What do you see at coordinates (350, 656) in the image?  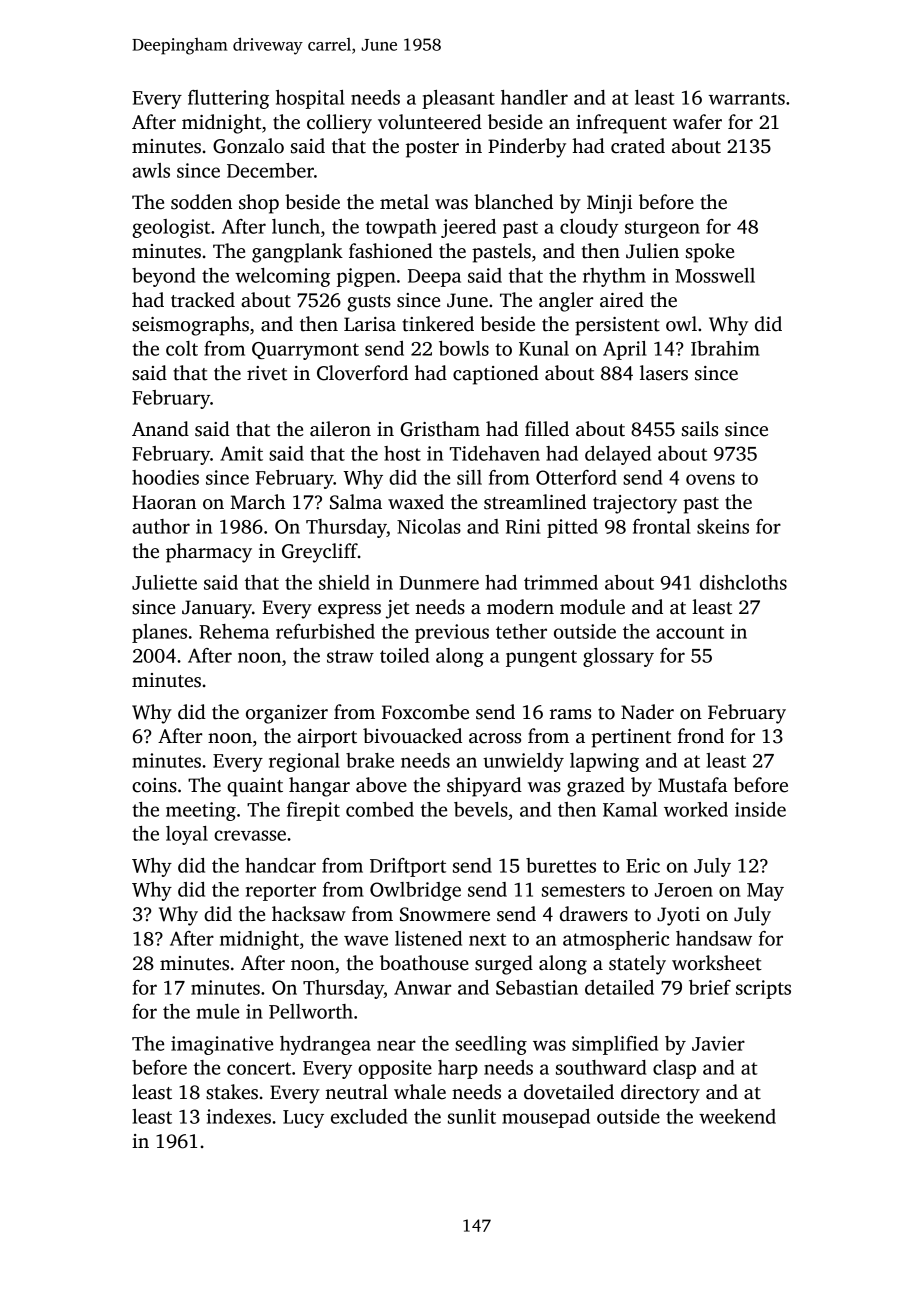 I see `straw` at bounding box center [350, 656].
